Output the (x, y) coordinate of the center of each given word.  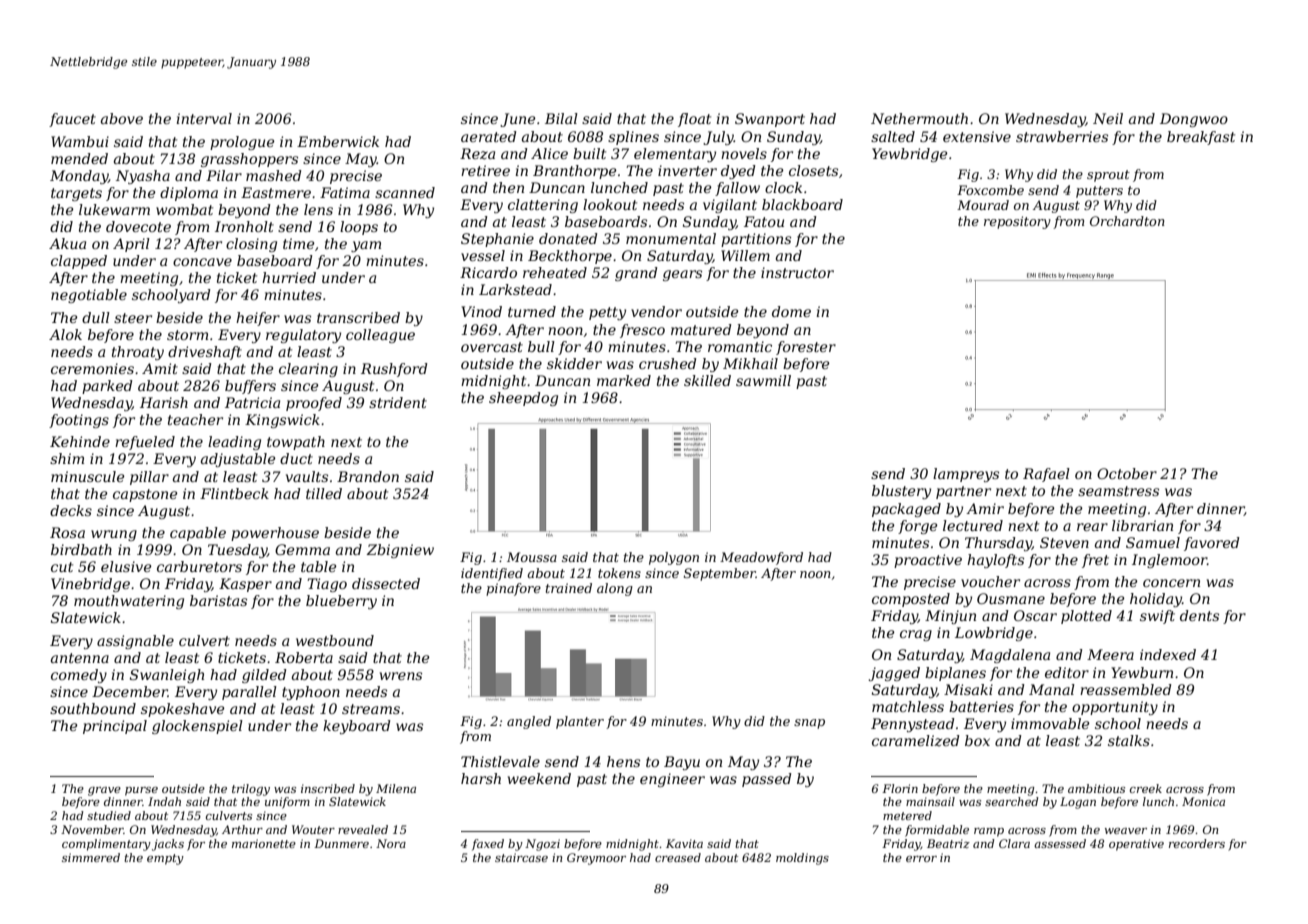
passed (767, 780)
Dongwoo (1194, 120)
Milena (396, 788)
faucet (72, 120)
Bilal (561, 118)
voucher (990, 581)
